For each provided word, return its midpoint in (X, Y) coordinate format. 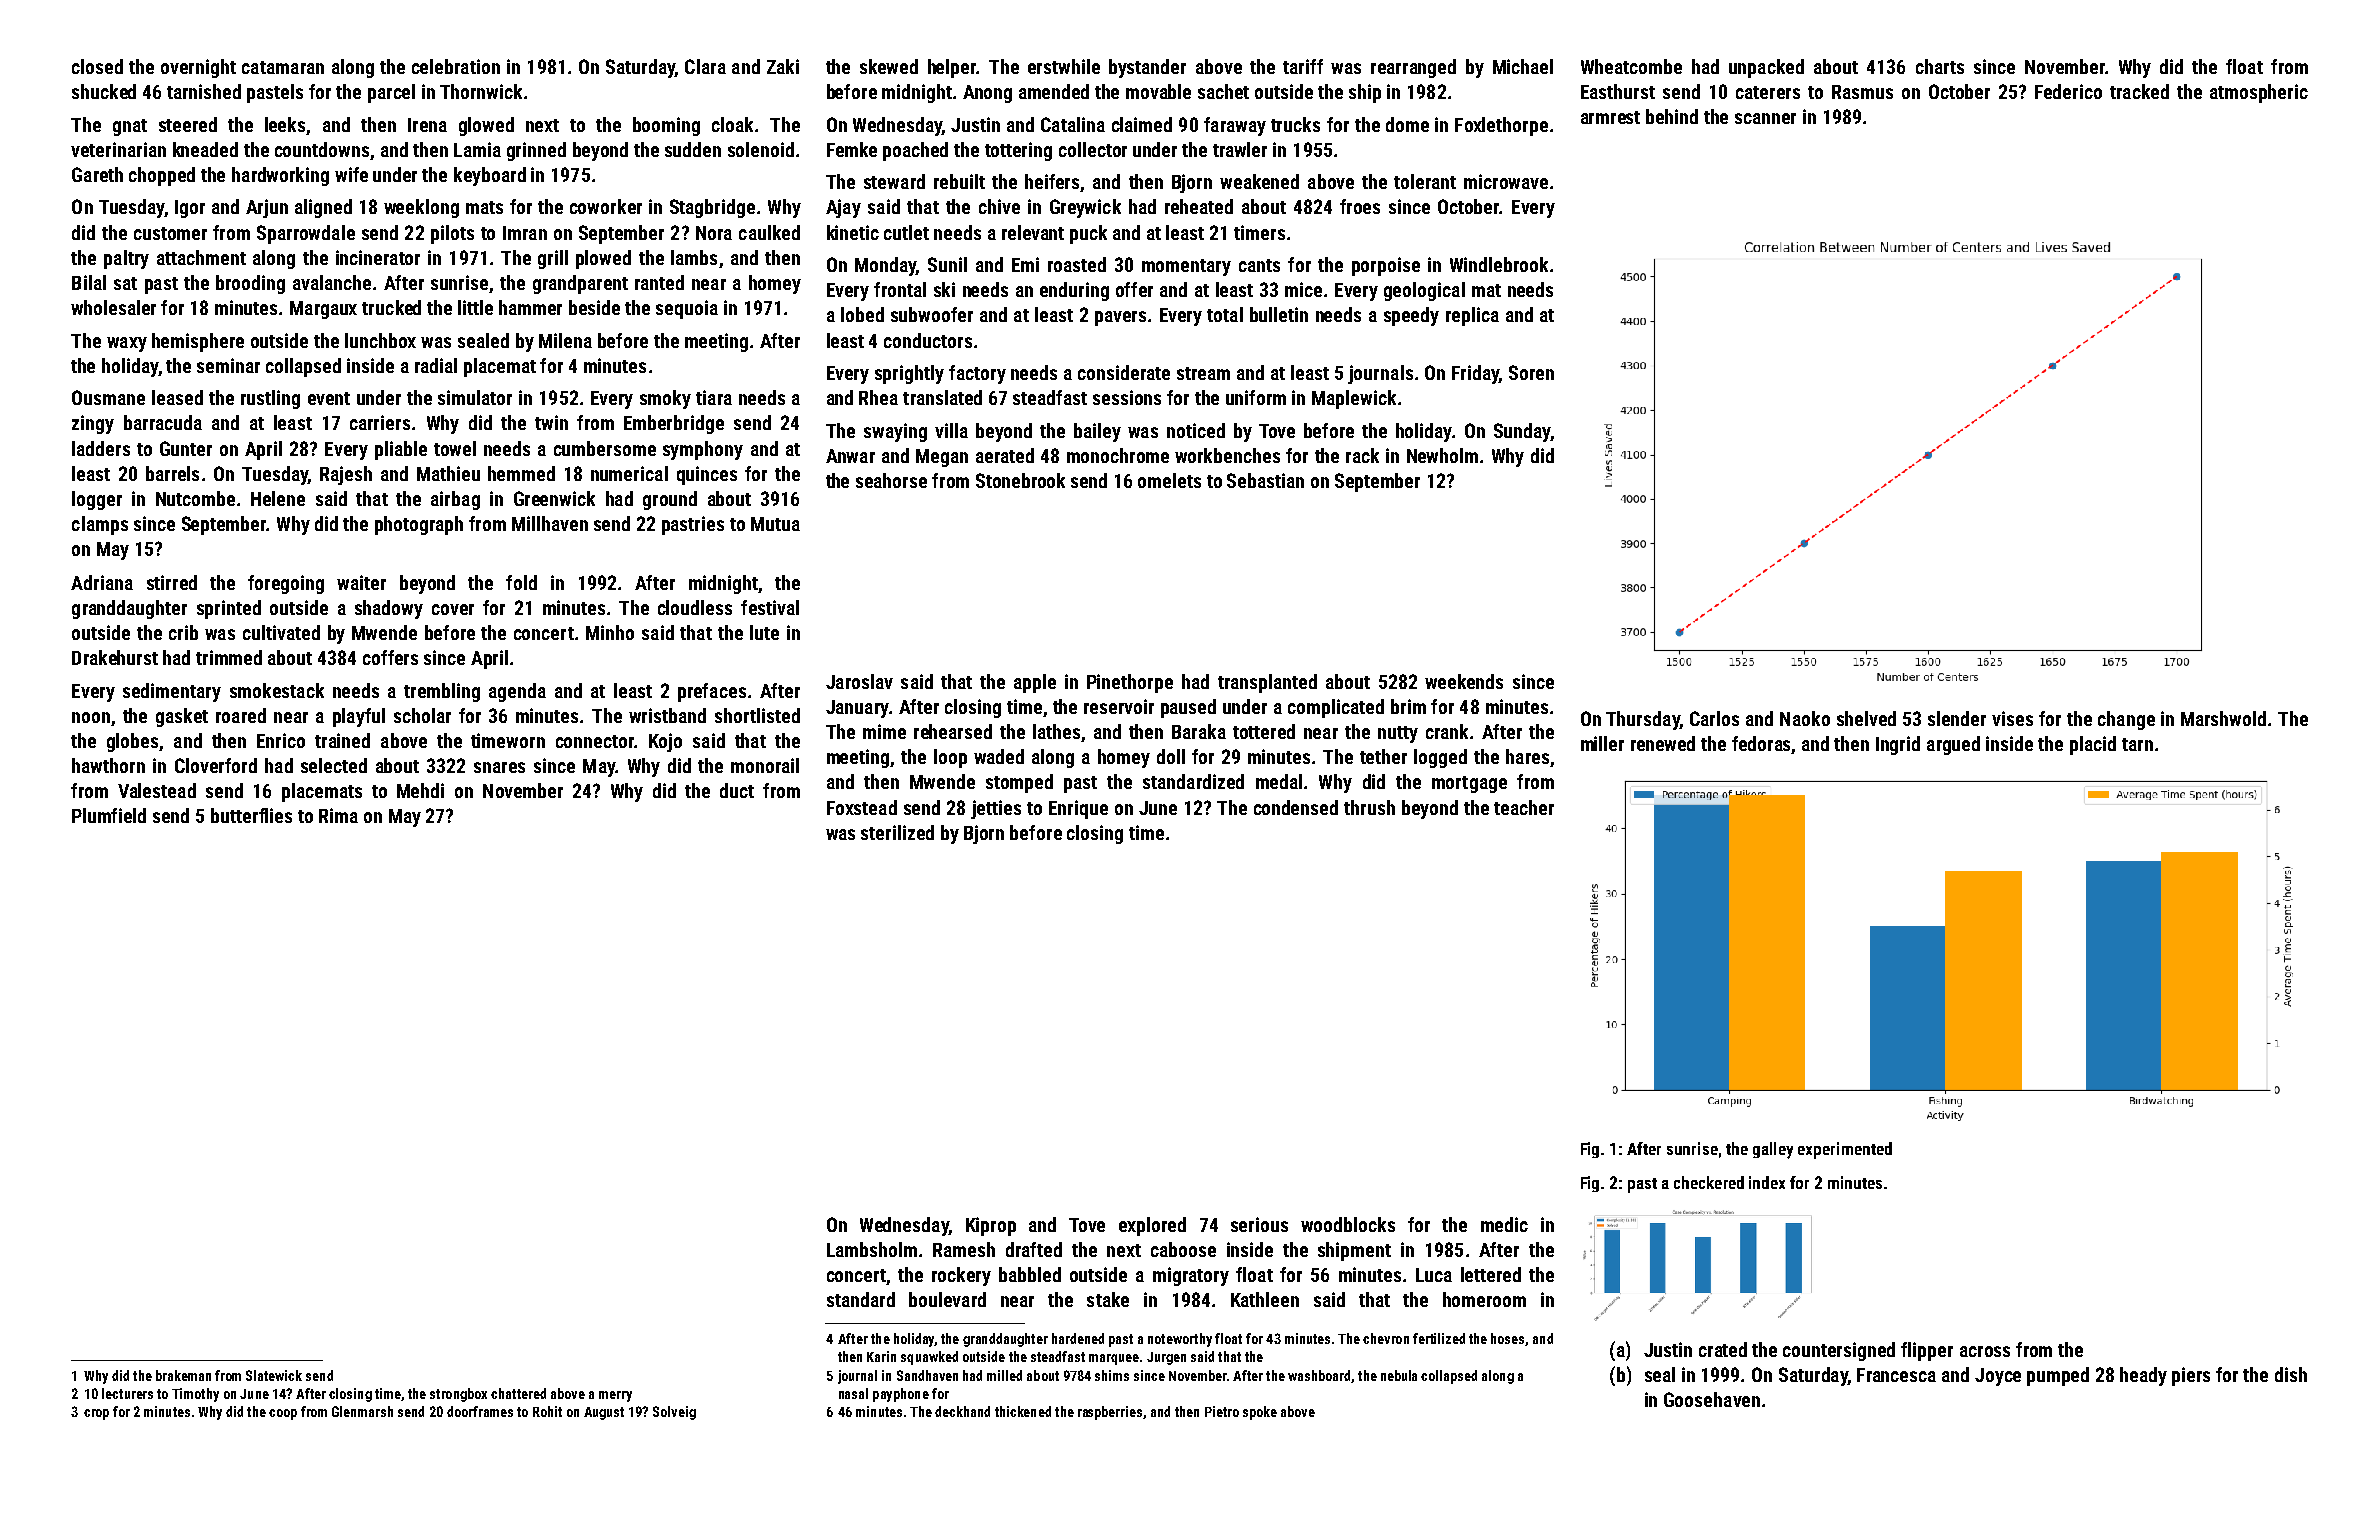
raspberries (1110, 1413)
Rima (338, 815)
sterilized (897, 832)
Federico (2068, 91)
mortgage (1469, 784)
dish (2291, 1374)
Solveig (674, 1413)
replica (1472, 316)
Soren (1531, 372)
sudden (693, 149)
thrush (1369, 807)
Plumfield (109, 815)
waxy (127, 344)
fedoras (1762, 745)
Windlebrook (1499, 264)
